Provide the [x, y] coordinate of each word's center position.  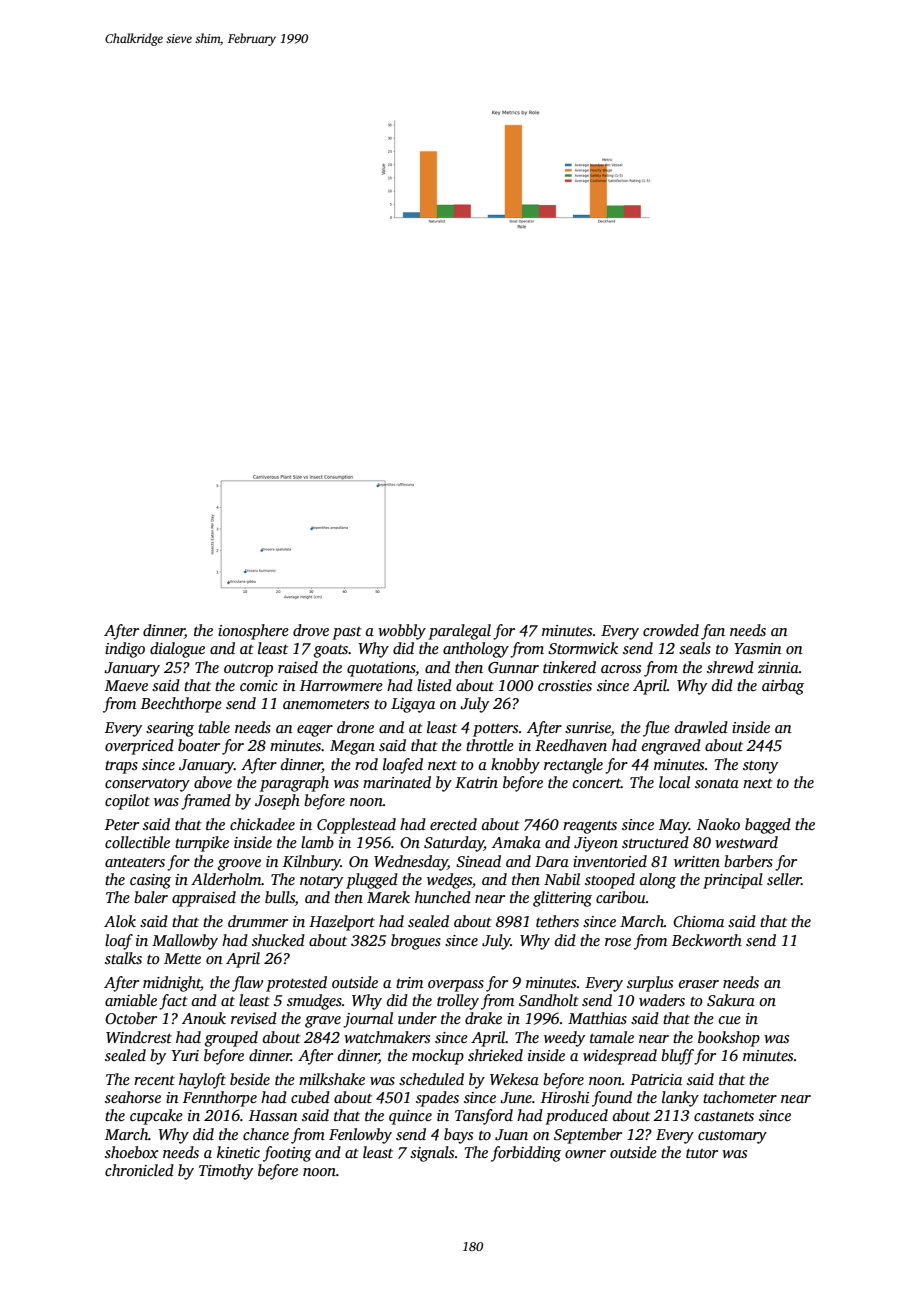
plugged [372, 881]
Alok [120, 921]
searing [170, 729]
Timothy [226, 1172]
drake [483, 1018]
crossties [565, 686]
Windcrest [139, 1037]
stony [760, 767]
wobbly [402, 632]
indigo [125, 650]
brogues [416, 942]
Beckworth [707, 940]
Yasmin [758, 648]
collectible [137, 842]
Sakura [731, 1000]
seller [784, 879]
